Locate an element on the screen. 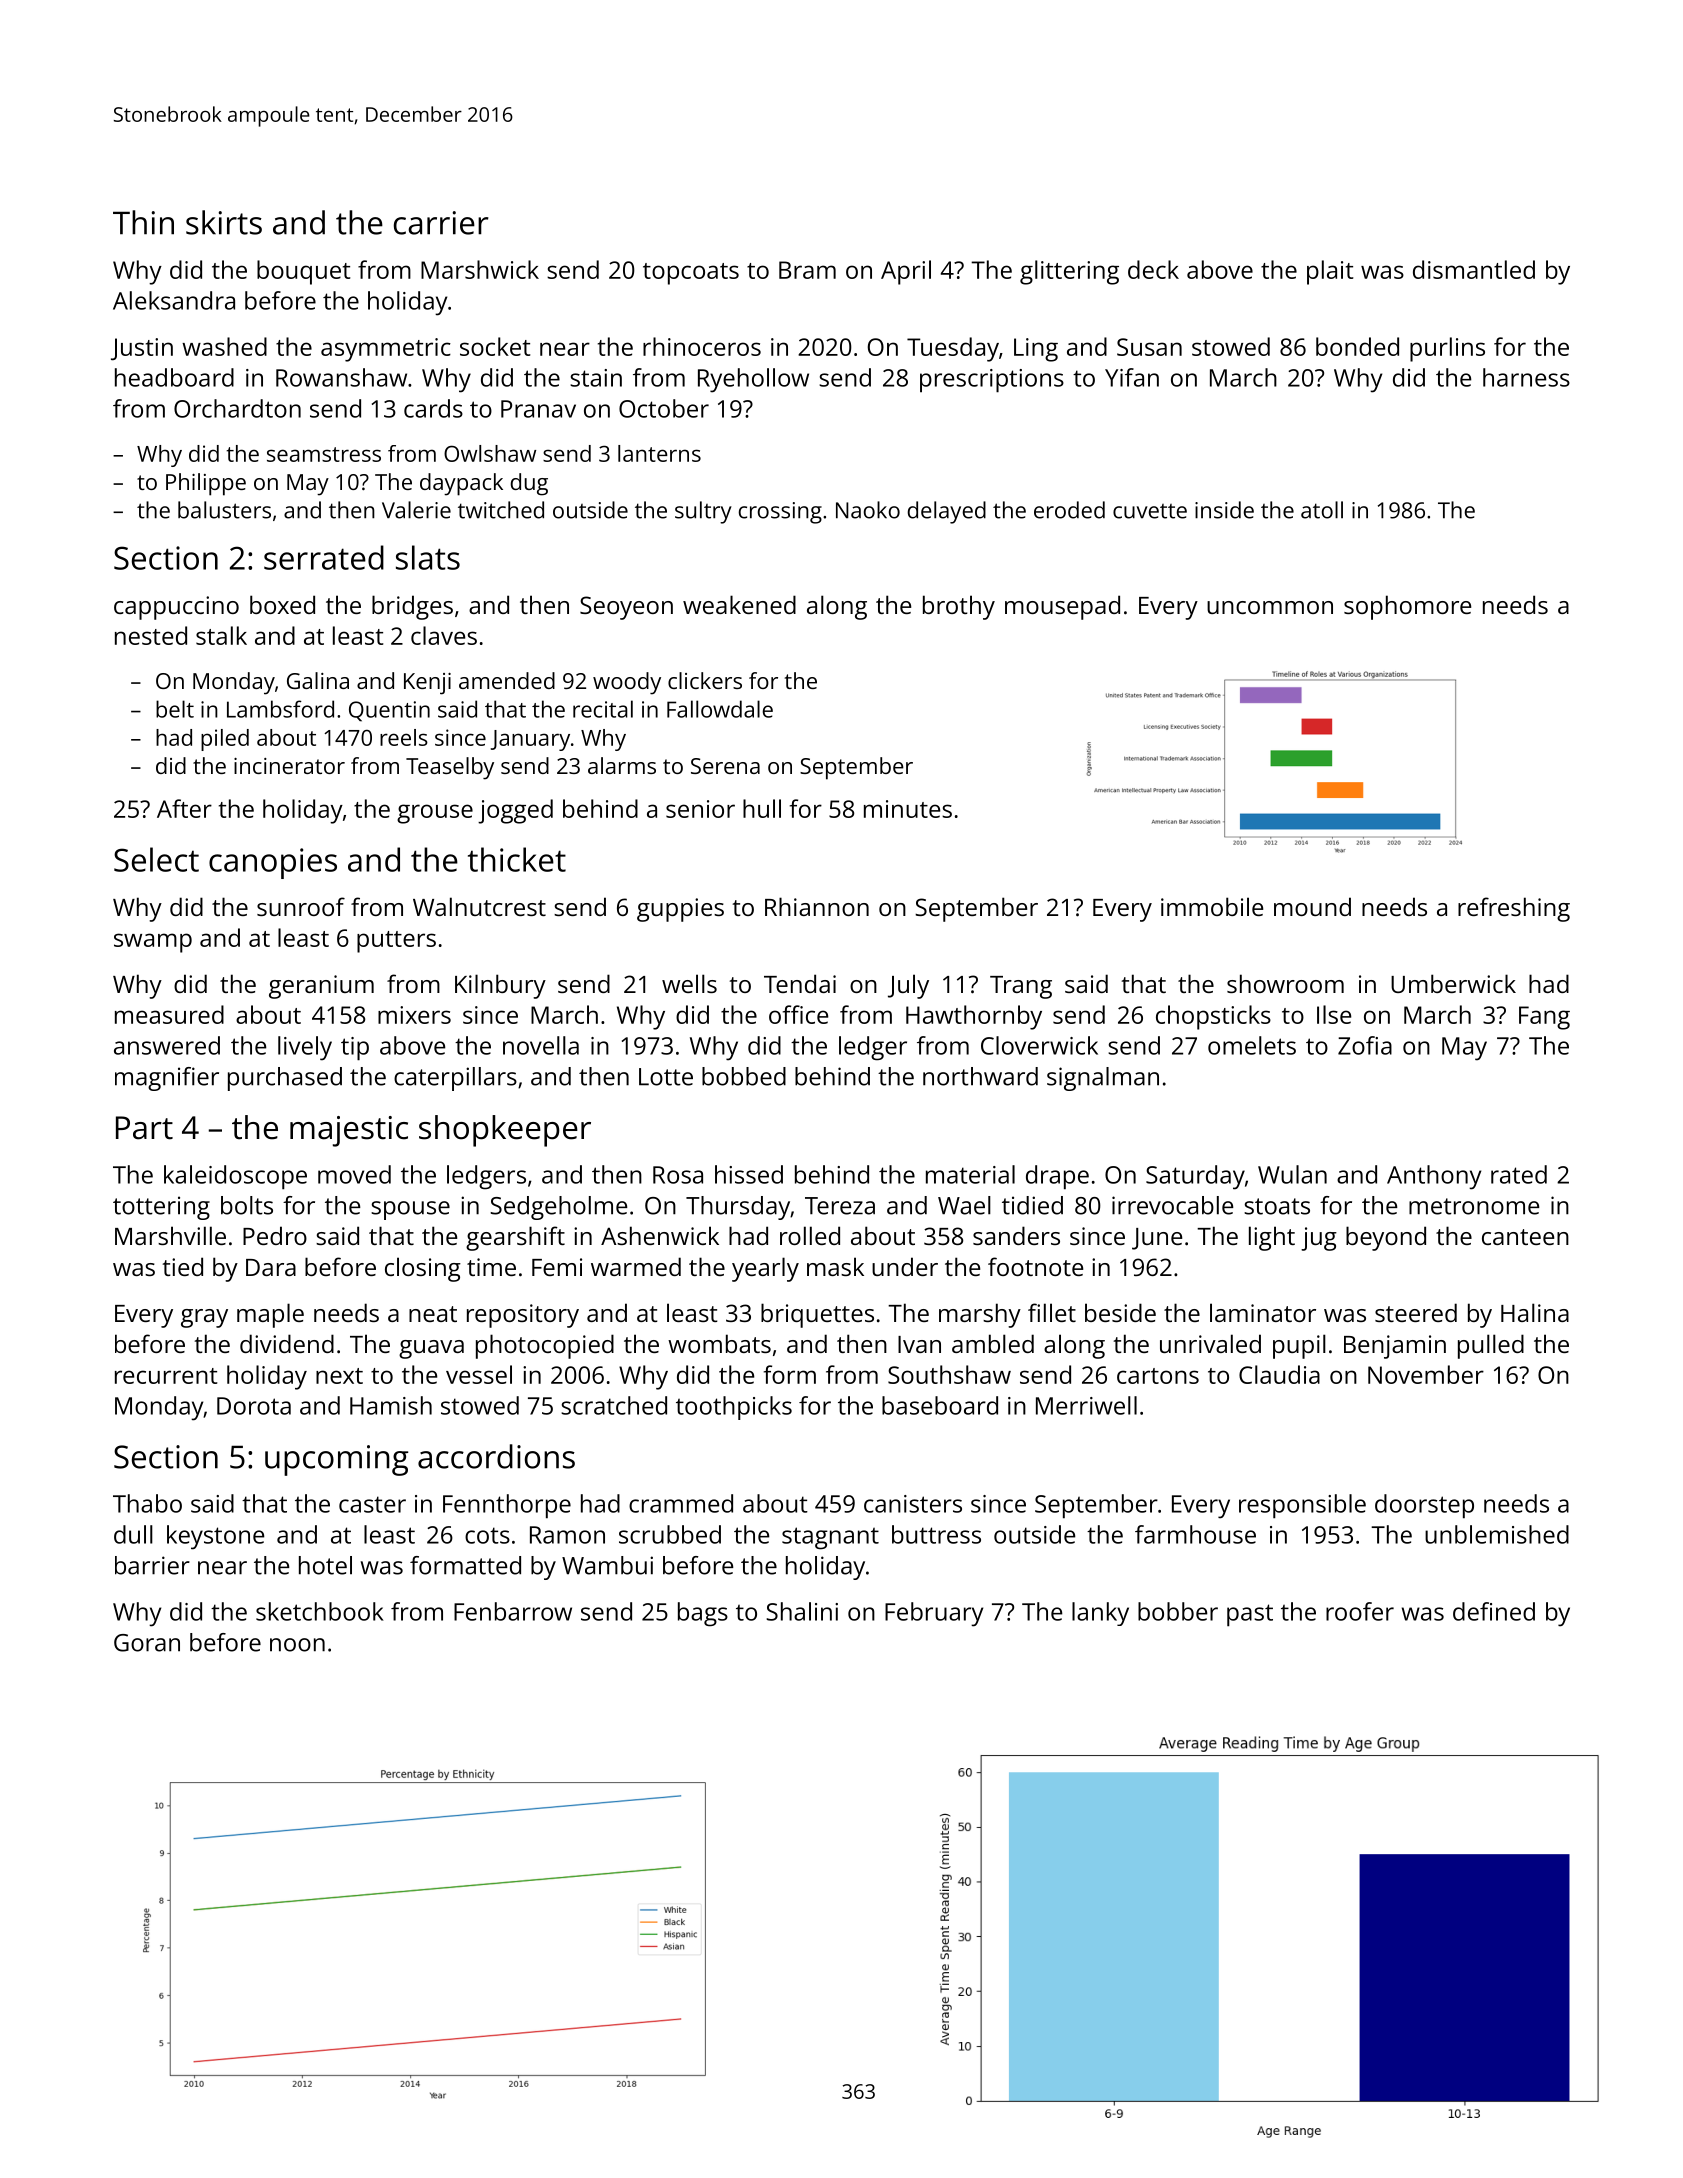 Image resolution: width=1683 pixels, height=2178 pixels. topcoats is located at coordinates (691, 274).
